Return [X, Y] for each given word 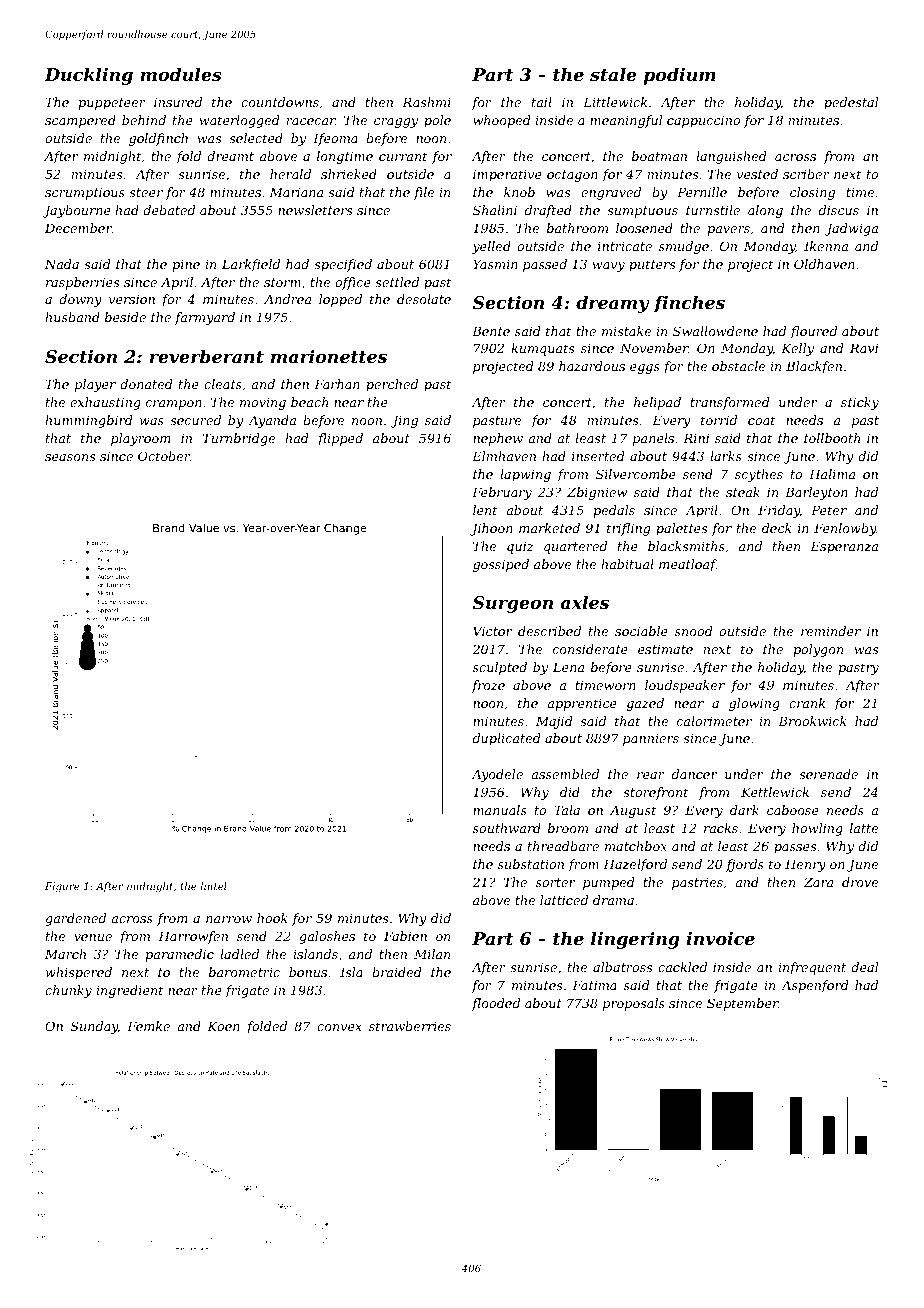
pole [437, 121]
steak [743, 492]
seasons [70, 457]
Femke [148, 1026]
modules [181, 74]
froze [488, 686]
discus [839, 210]
